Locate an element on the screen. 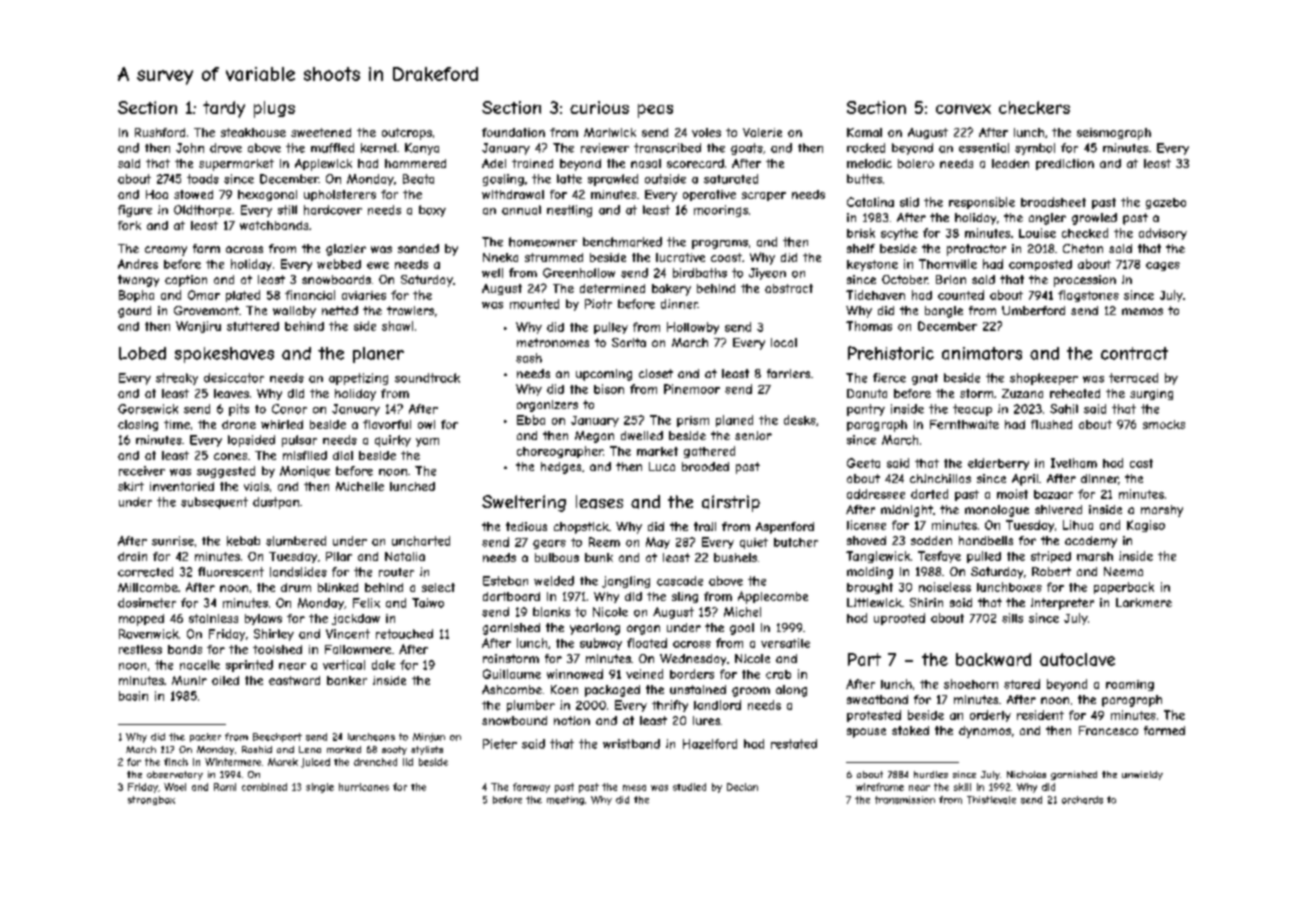 This screenshot has height=924, width=1308. checkers is located at coordinates (1034, 107).
